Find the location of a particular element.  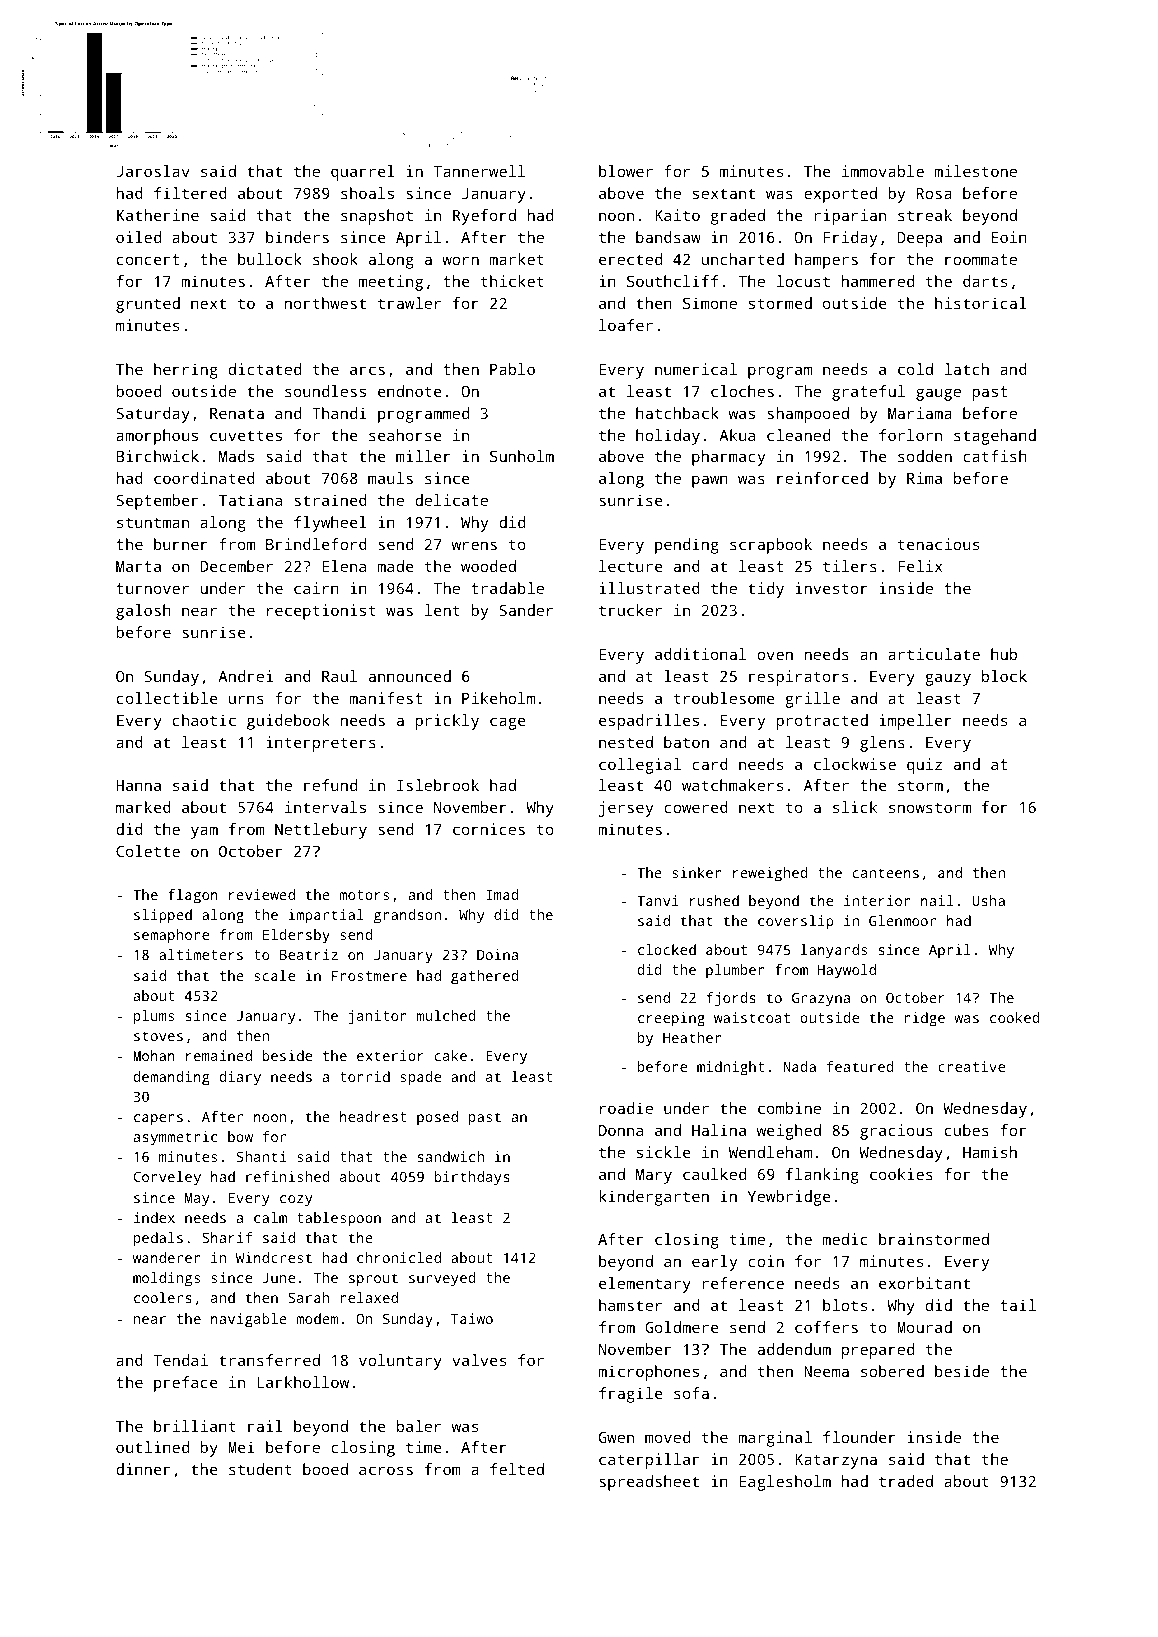

Eldersby is located at coordinates (296, 936).
